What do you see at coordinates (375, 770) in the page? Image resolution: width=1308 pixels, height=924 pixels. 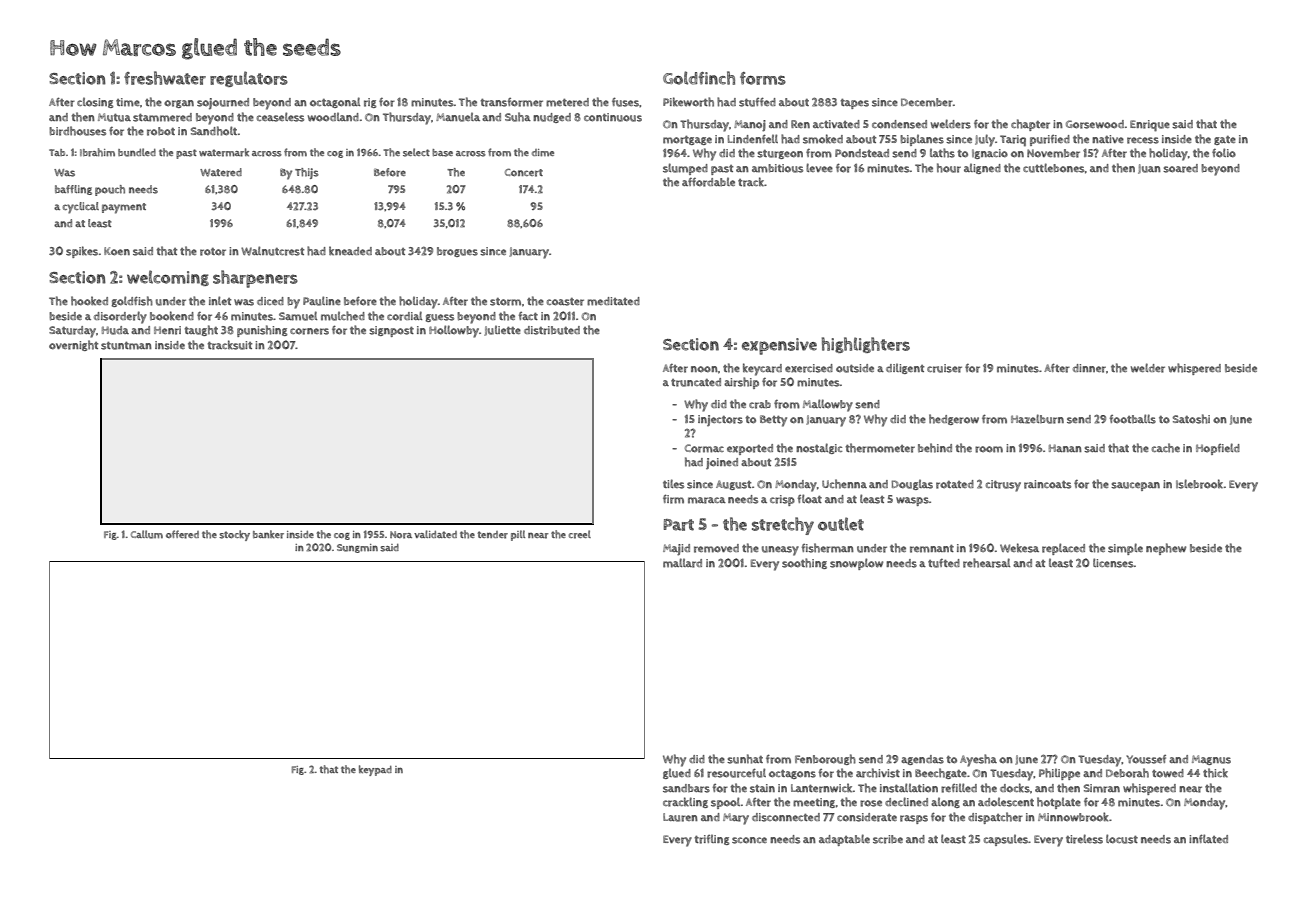 I see `keypad` at bounding box center [375, 770].
